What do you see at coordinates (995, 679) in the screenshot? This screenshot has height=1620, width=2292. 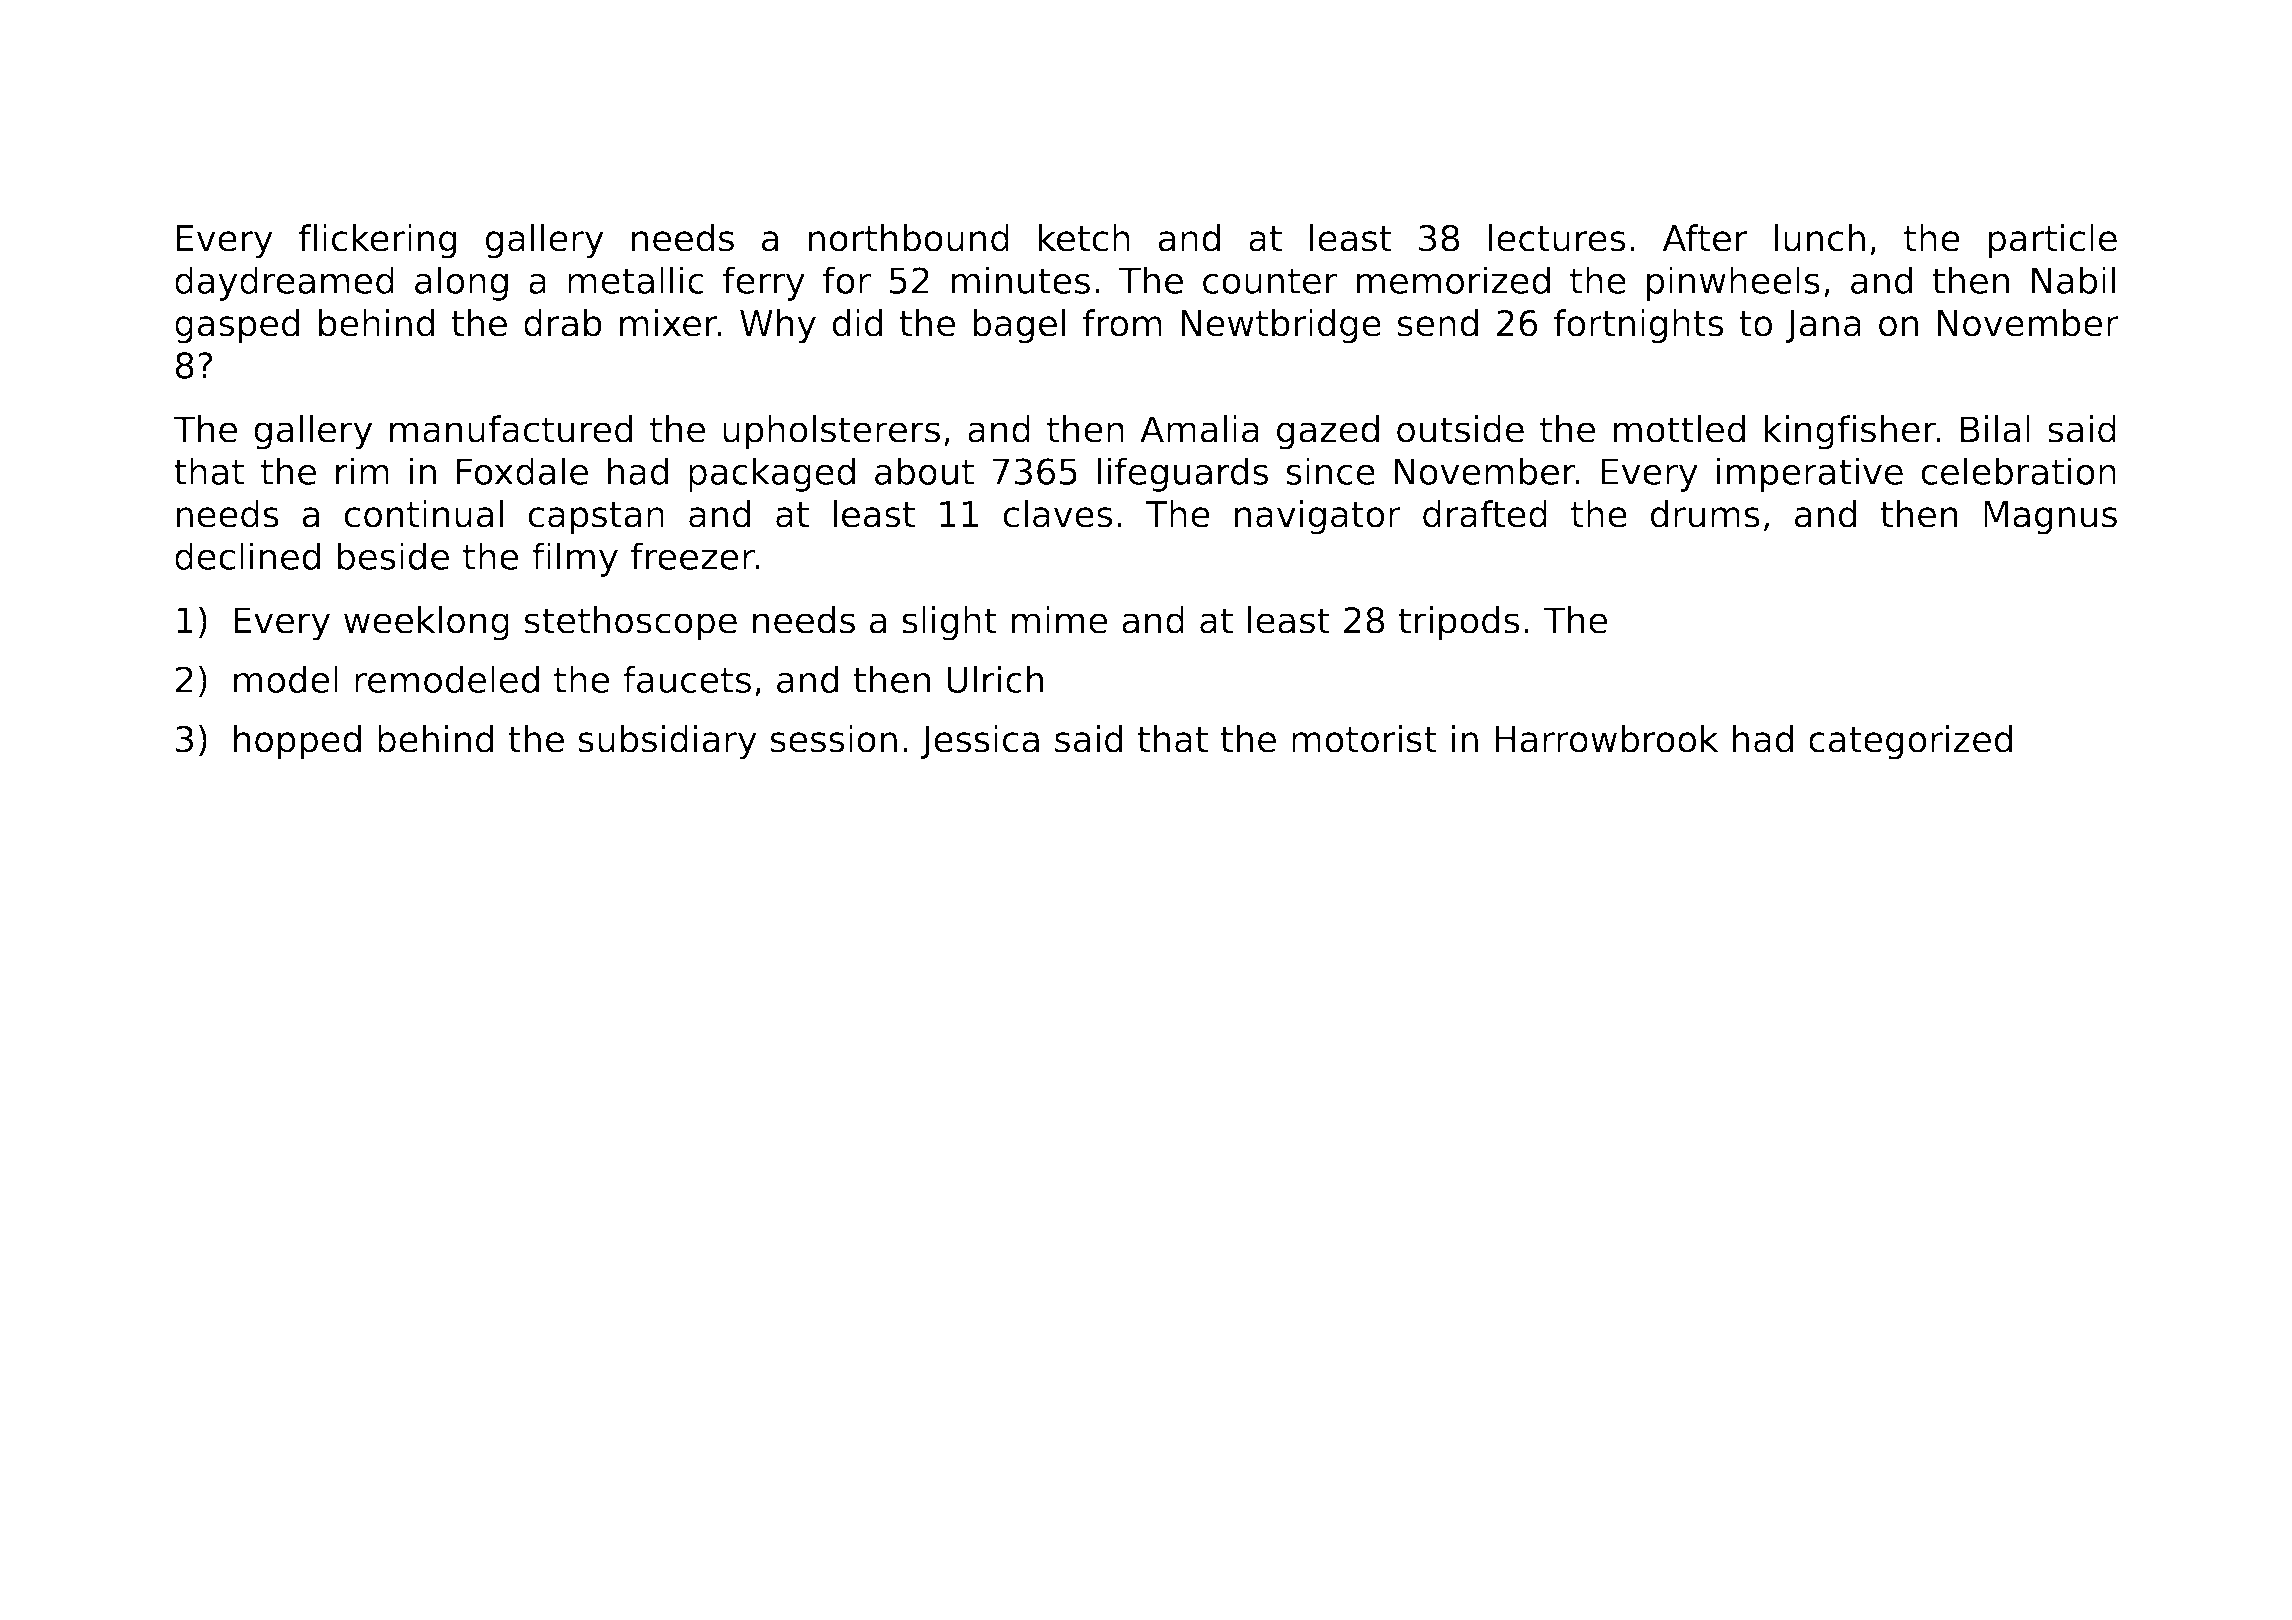 I see `Ulrich` at bounding box center [995, 679].
